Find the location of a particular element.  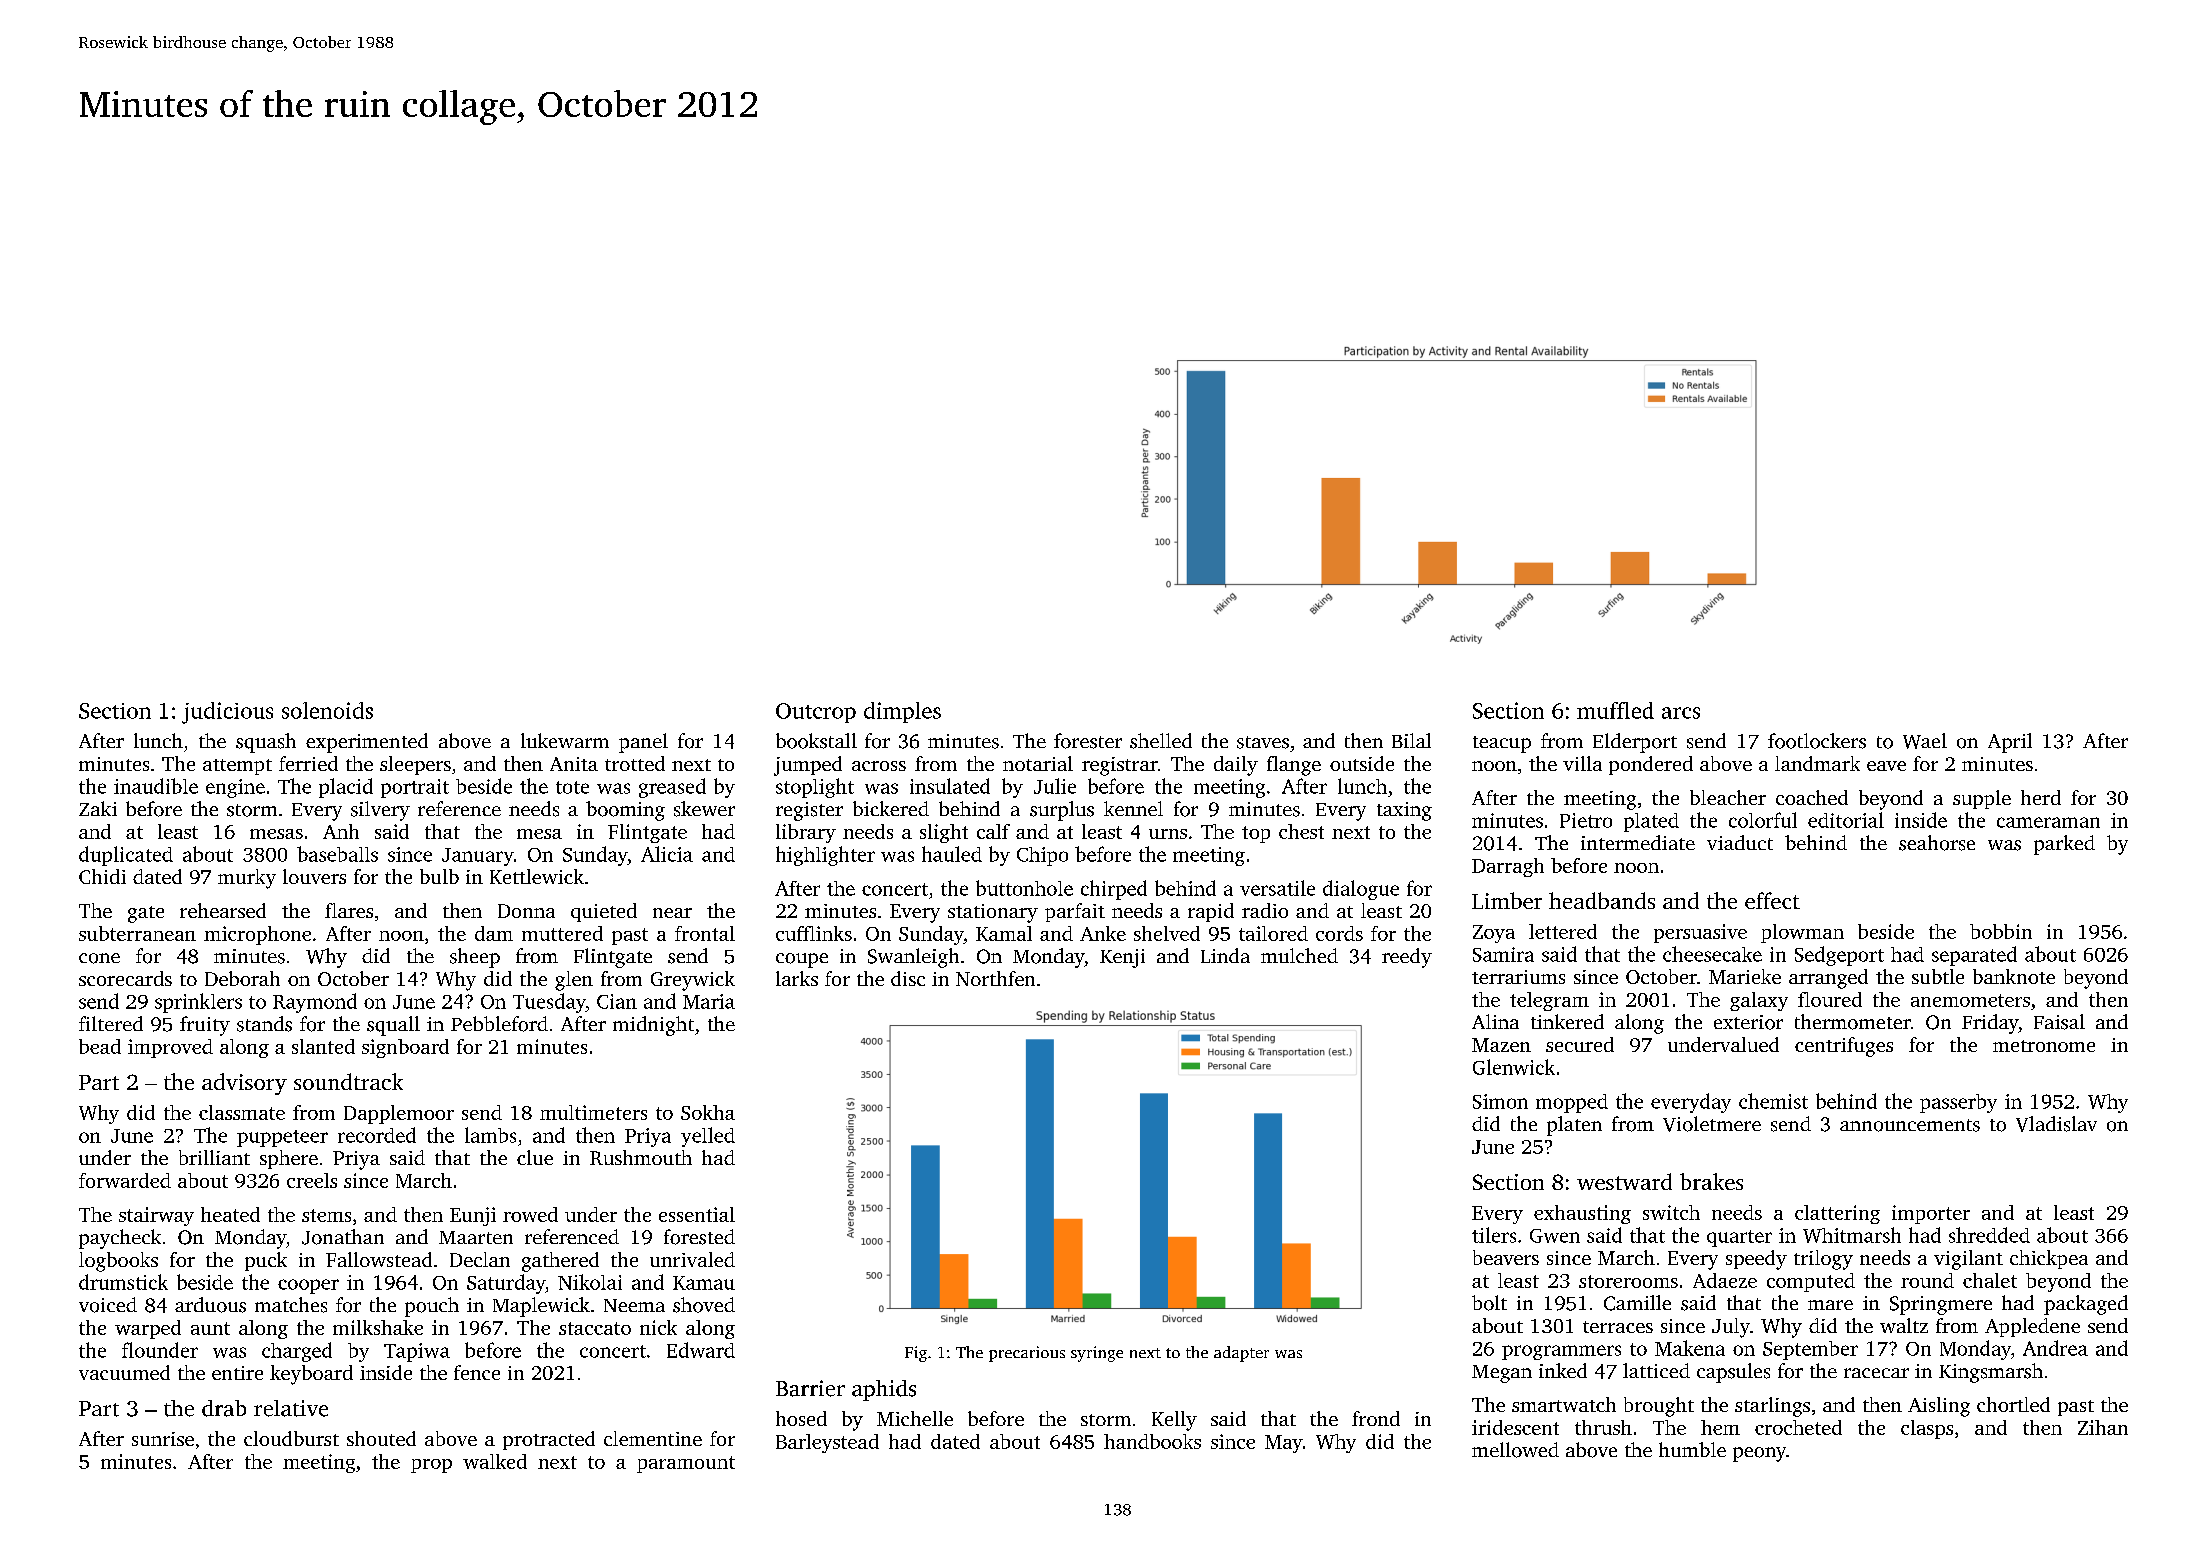

solenoids is located at coordinates (327, 710).
